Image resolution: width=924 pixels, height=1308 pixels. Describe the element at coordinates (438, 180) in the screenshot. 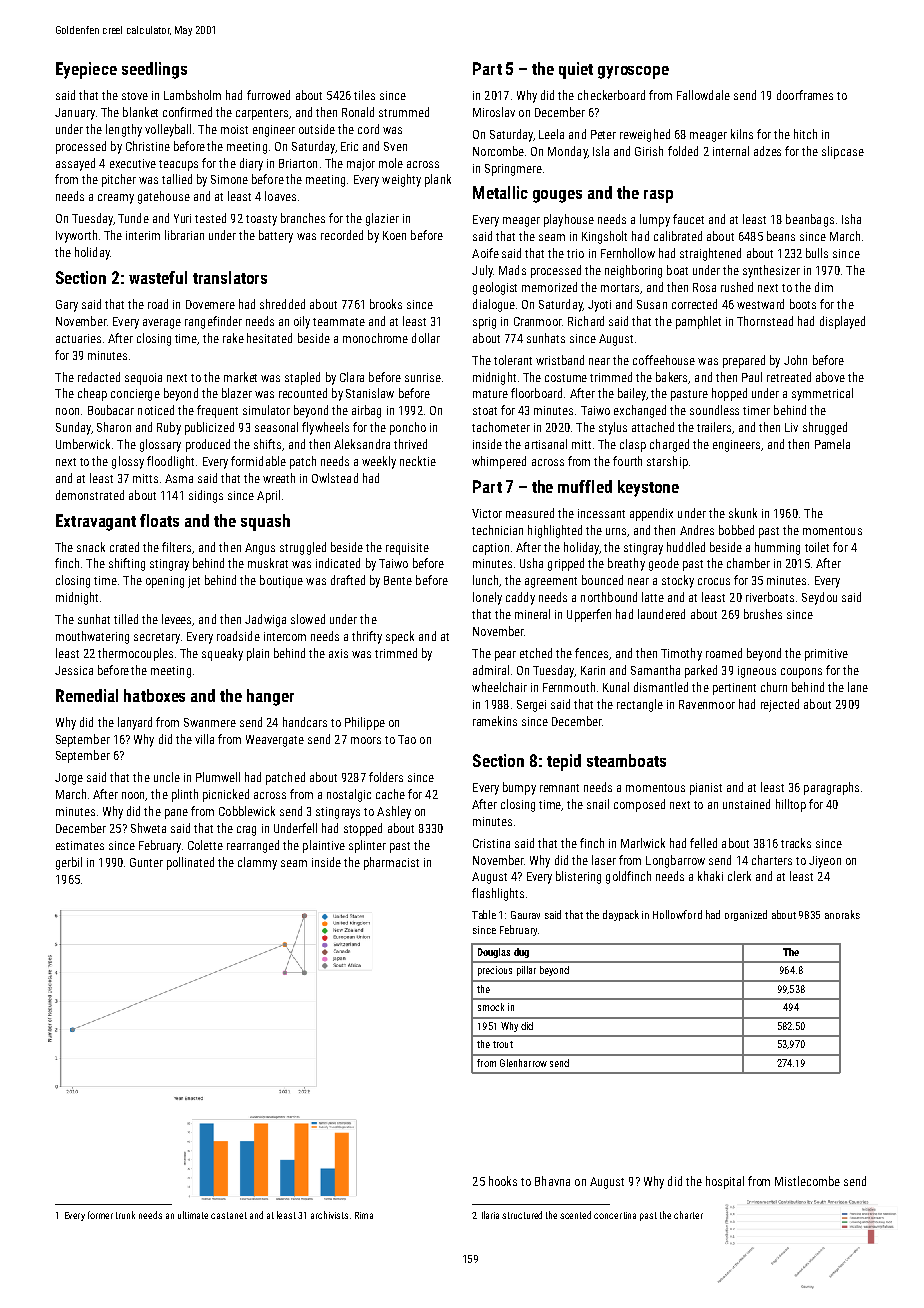

I see `plank` at that location.
